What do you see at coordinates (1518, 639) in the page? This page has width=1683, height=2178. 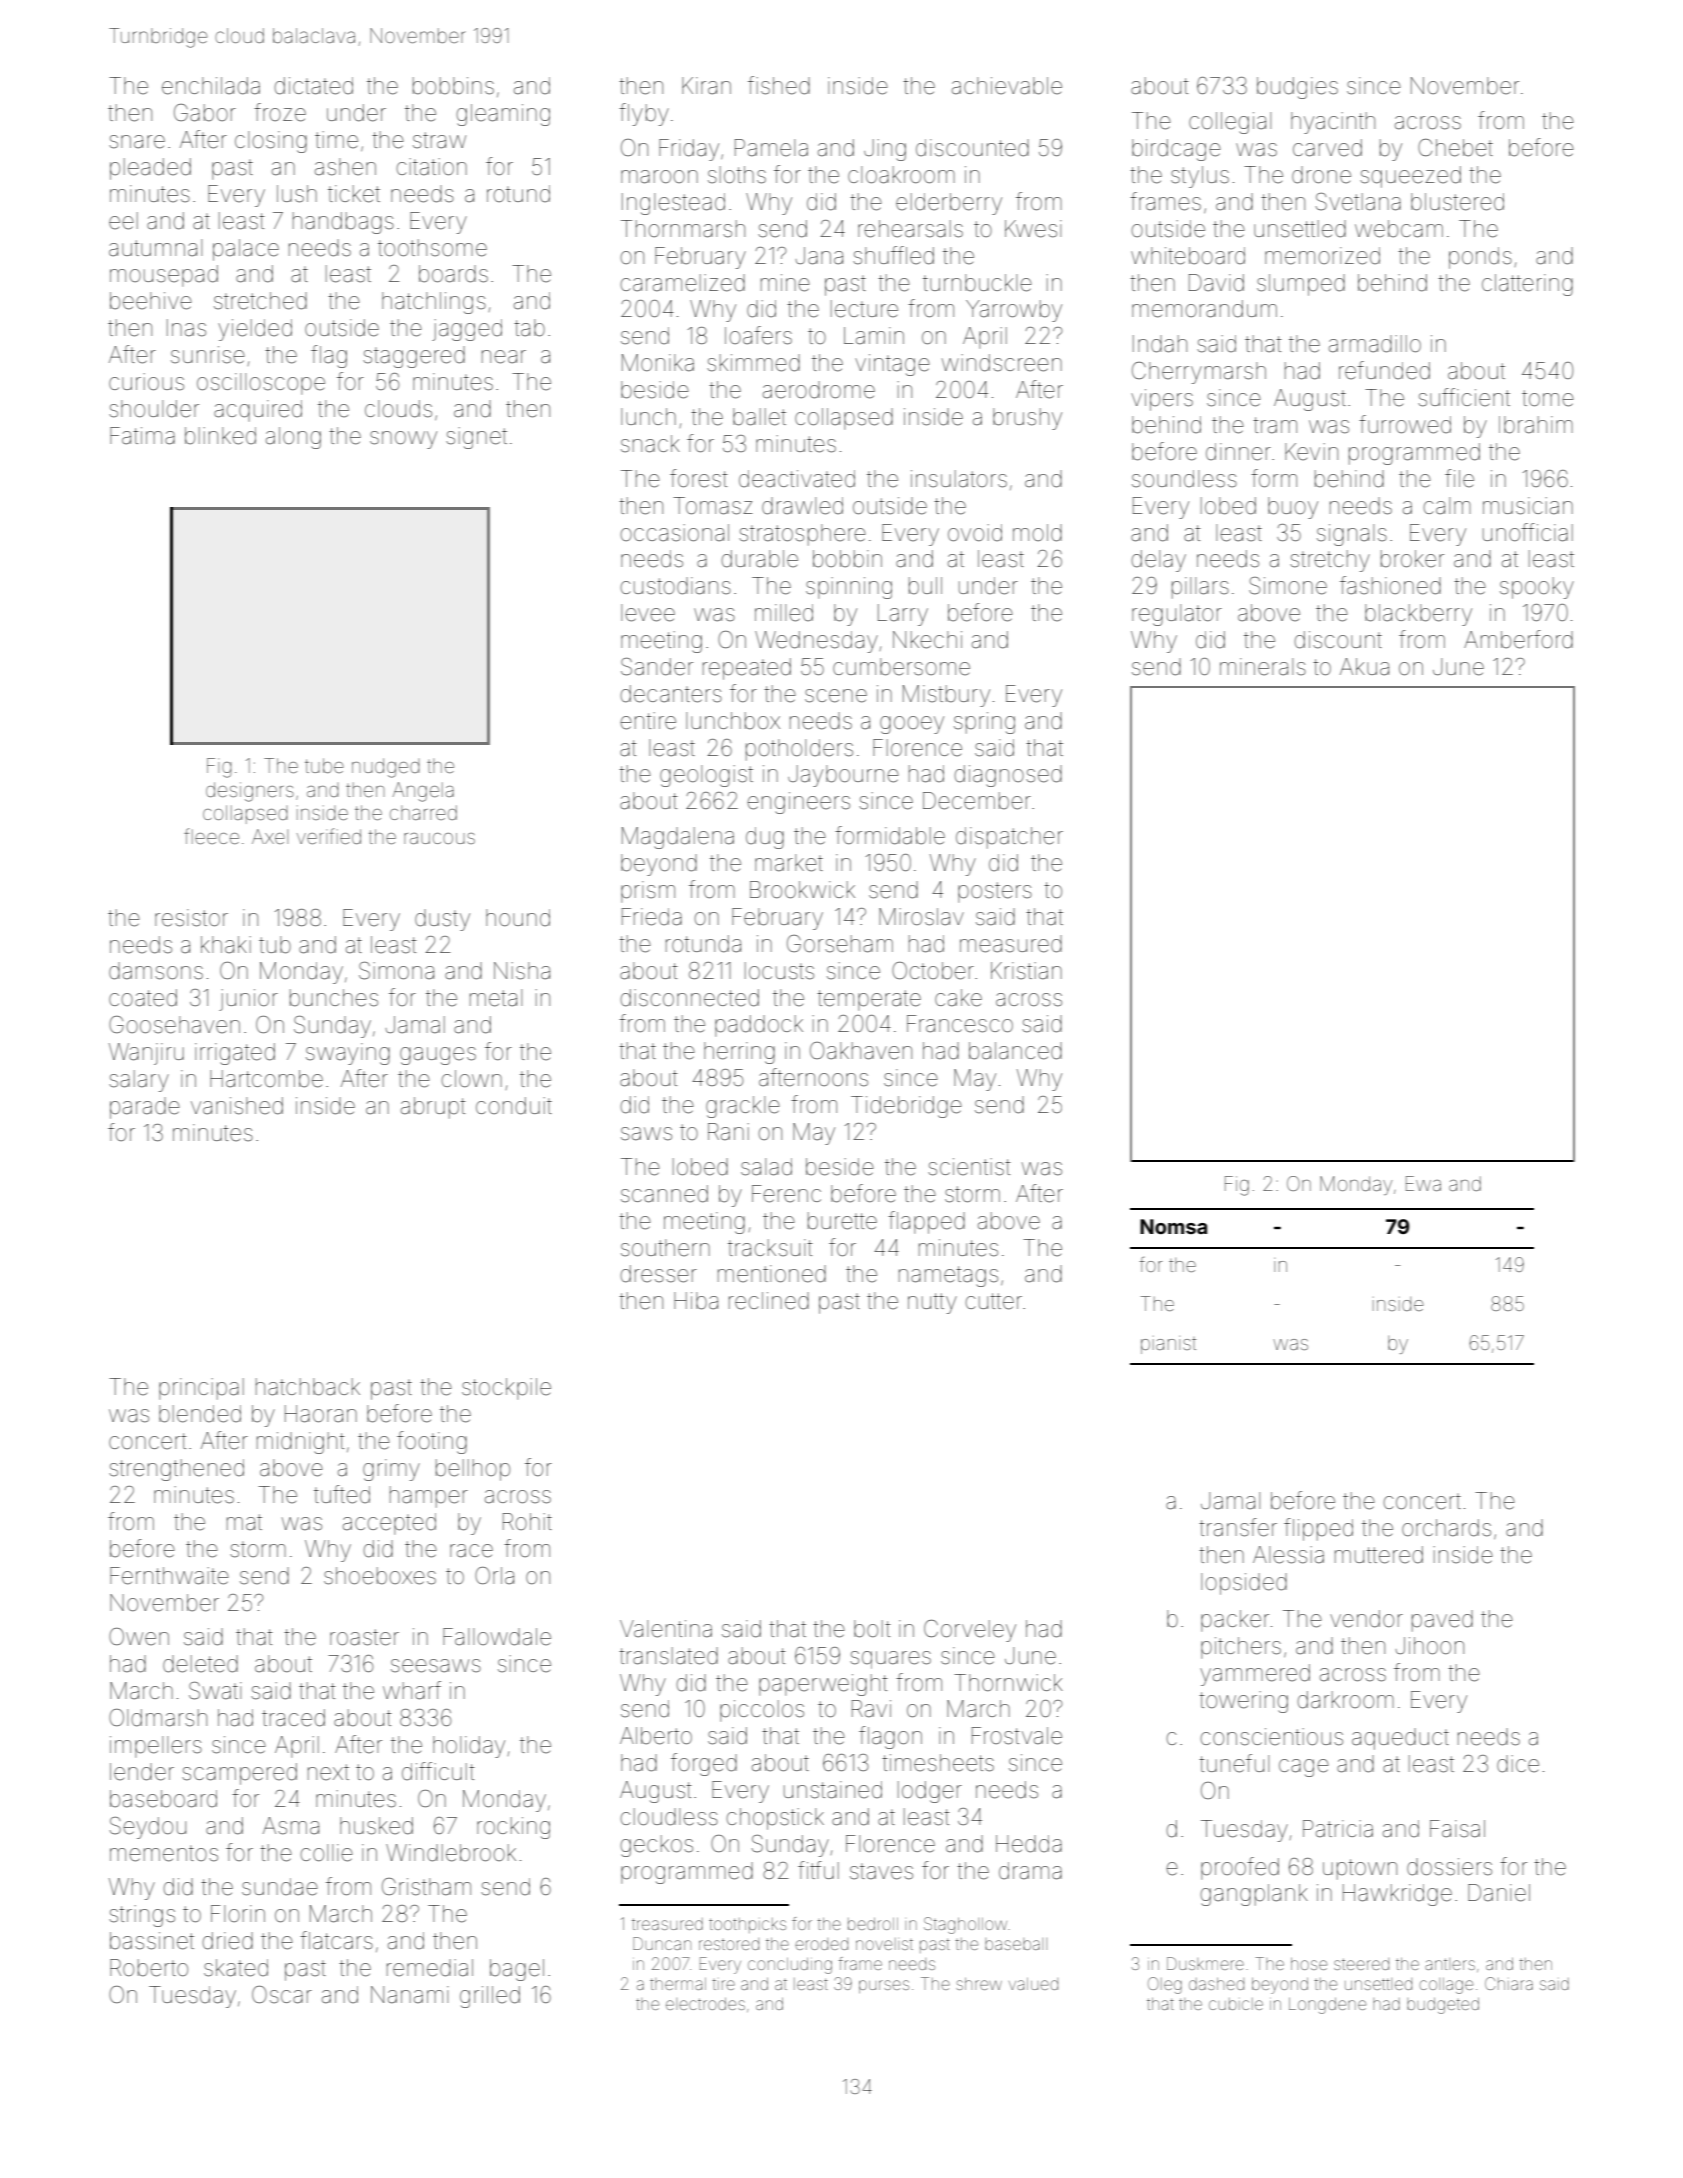 I see `Amberford` at bounding box center [1518, 639].
